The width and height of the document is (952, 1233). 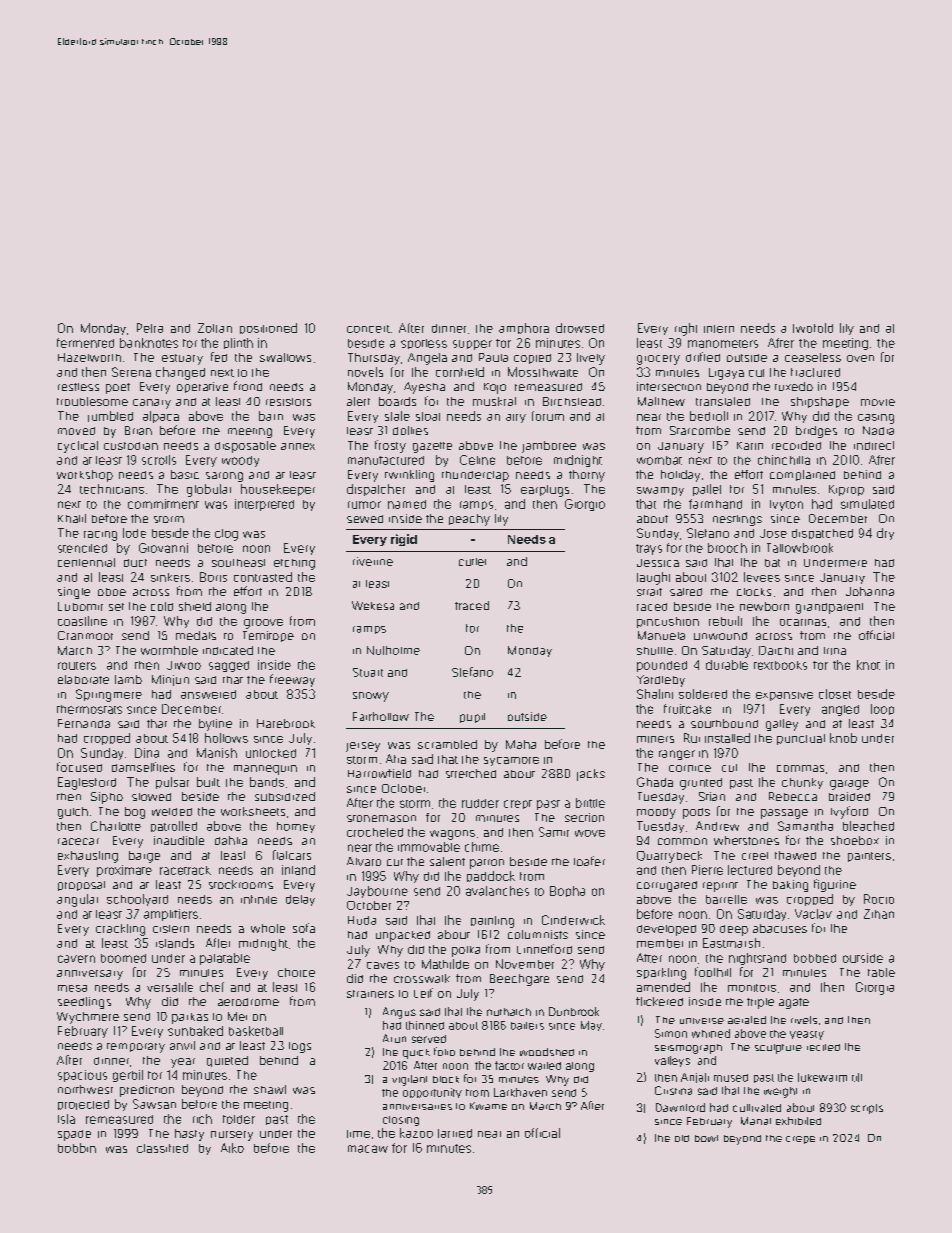 I want to click on common, so click(x=682, y=841).
